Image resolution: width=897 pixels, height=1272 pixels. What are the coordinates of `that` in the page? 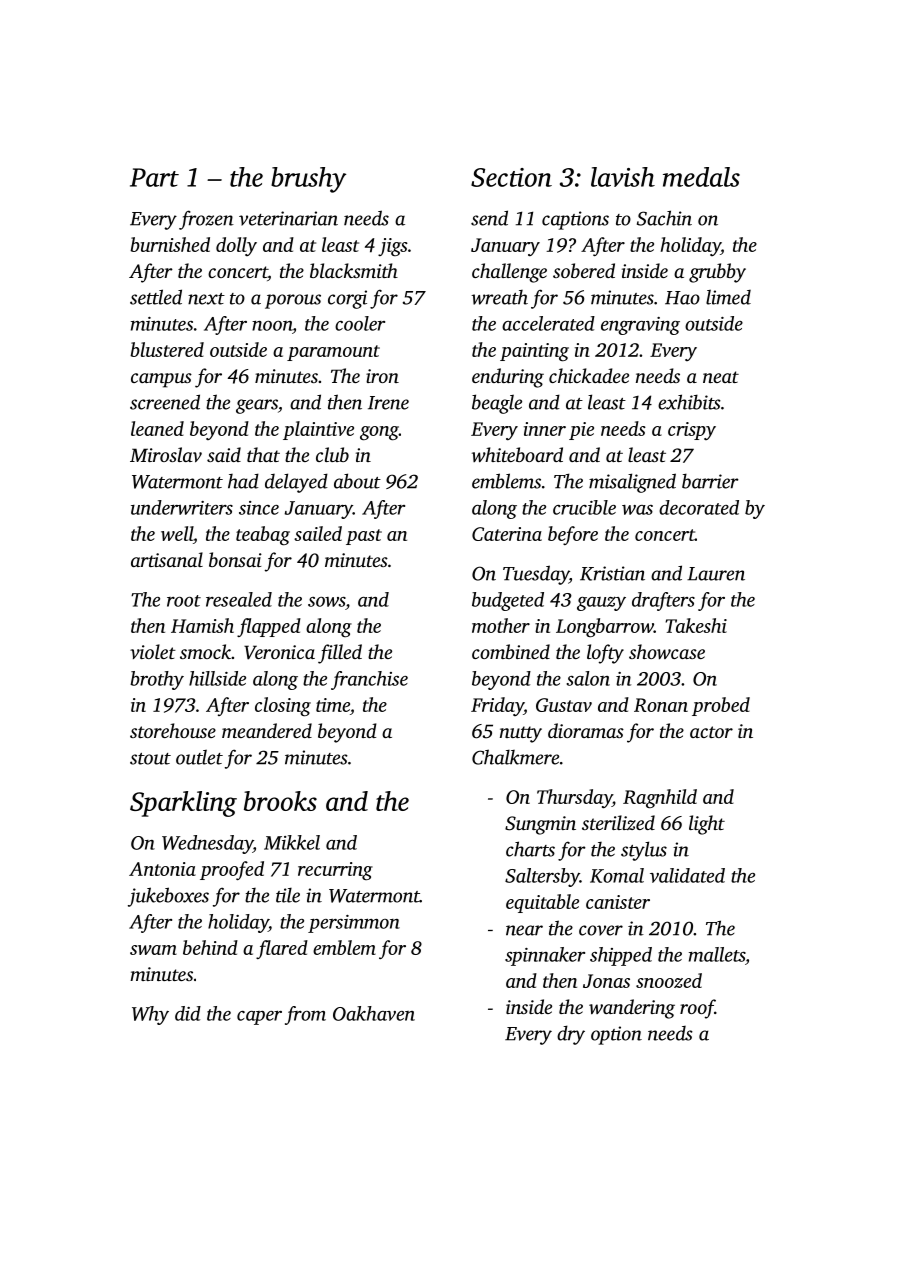 It's located at (263, 454).
